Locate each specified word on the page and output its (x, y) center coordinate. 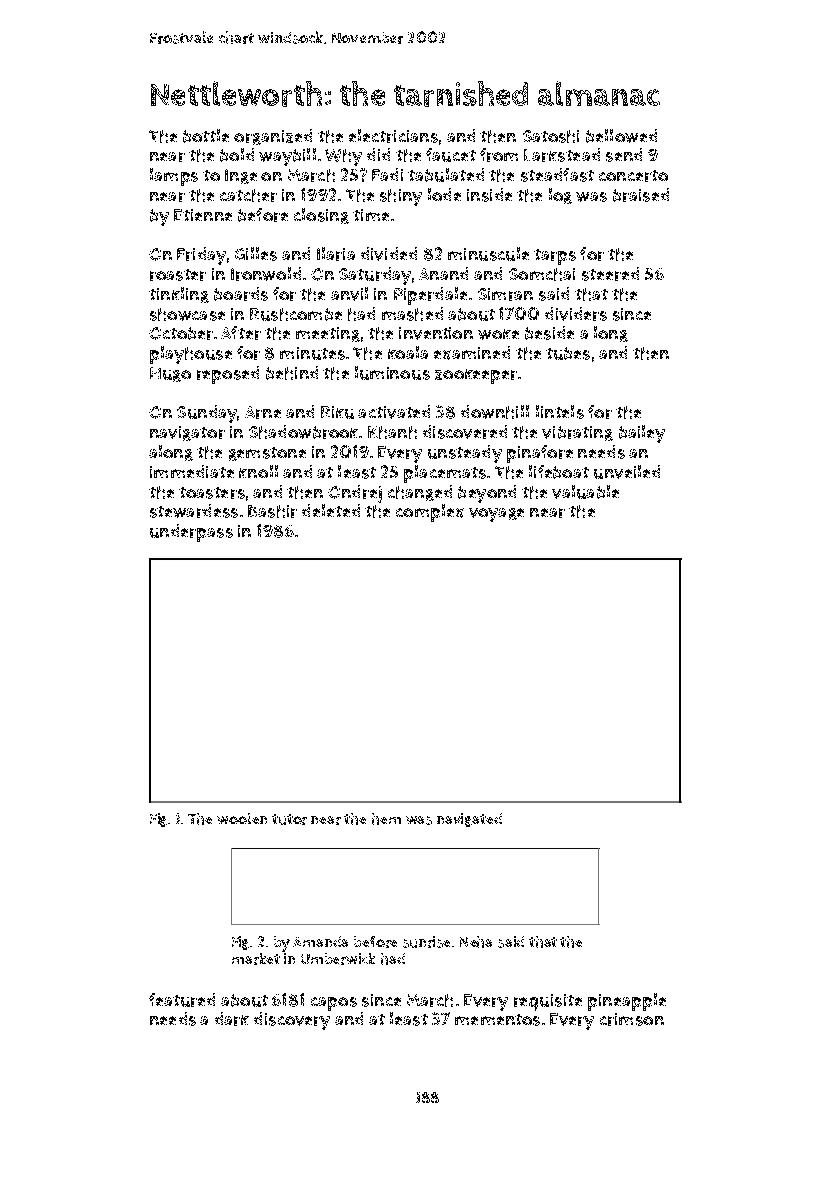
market (256, 959)
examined (472, 353)
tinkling (179, 295)
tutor (289, 819)
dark (232, 1019)
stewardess (194, 511)
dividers (576, 314)
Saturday (375, 276)
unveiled (627, 472)
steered (610, 274)
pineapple (627, 1002)
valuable (585, 492)
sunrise (426, 942)
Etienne (203, 215)
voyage (496, 515)
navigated (469, 820)
